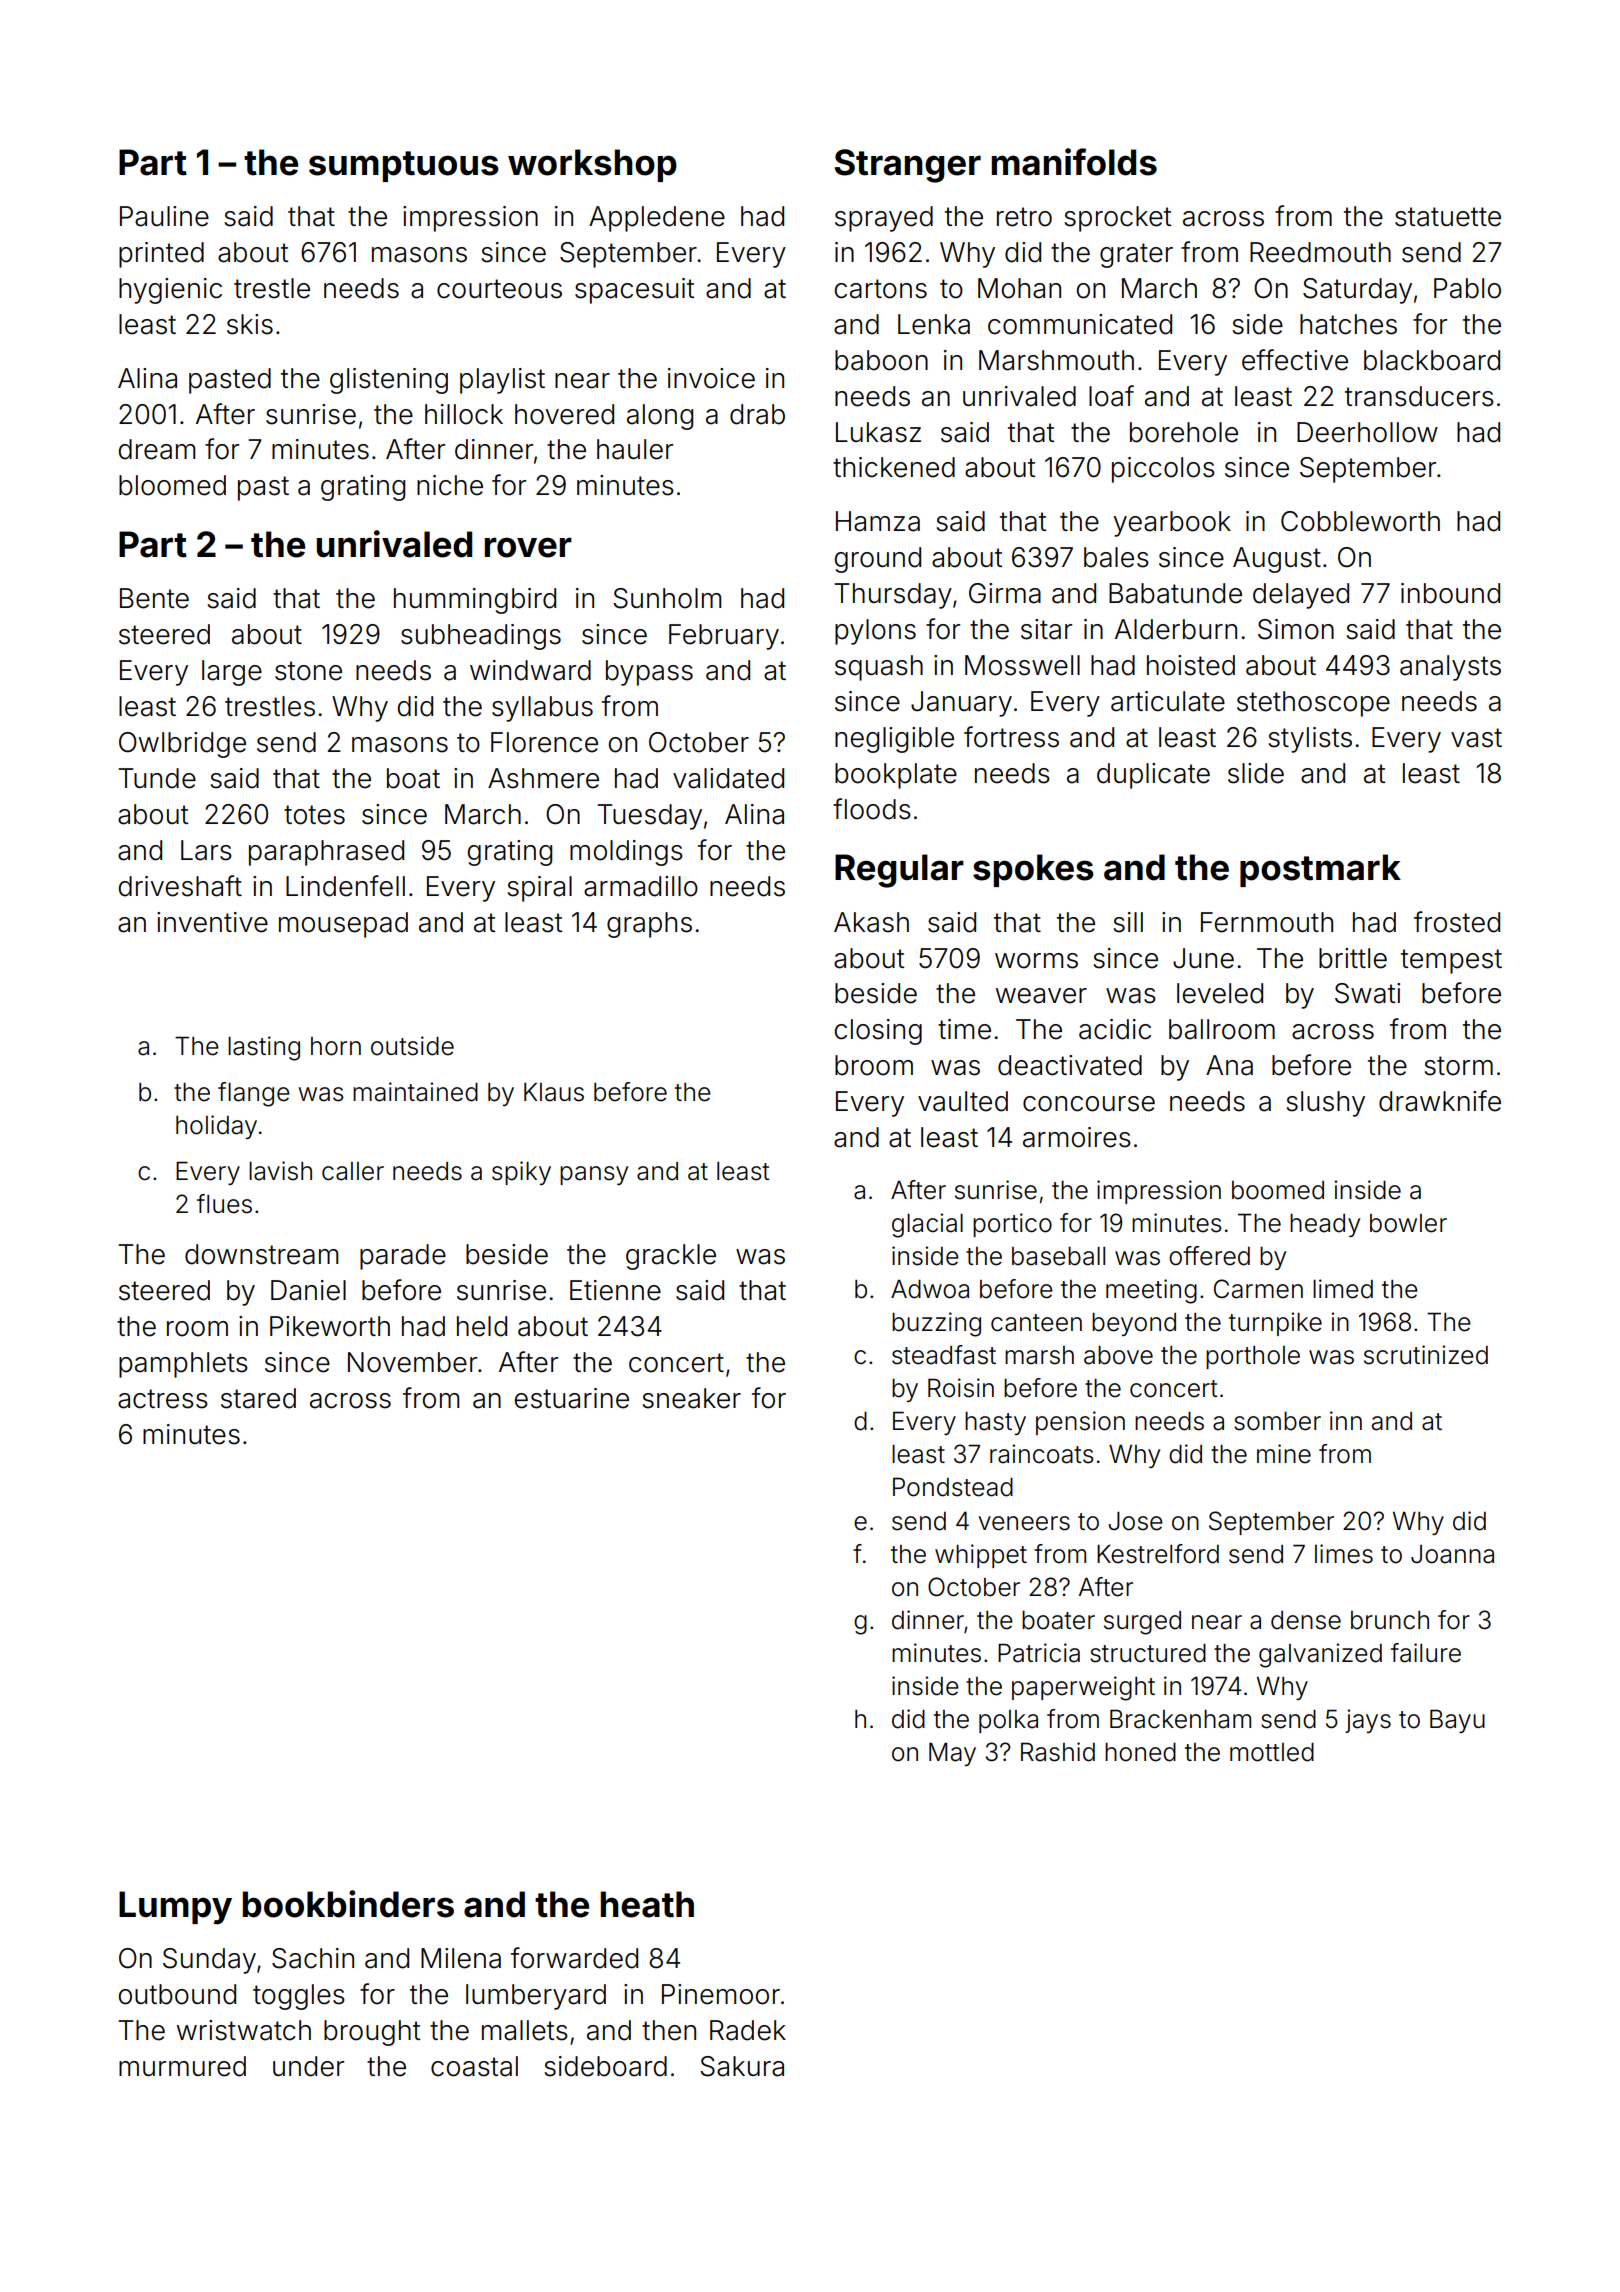 Image resolution: width=1620 pixels, height=2292 pixels. Describe the element at coordinates (314, 815) in the document. I see `totes` at that location.
